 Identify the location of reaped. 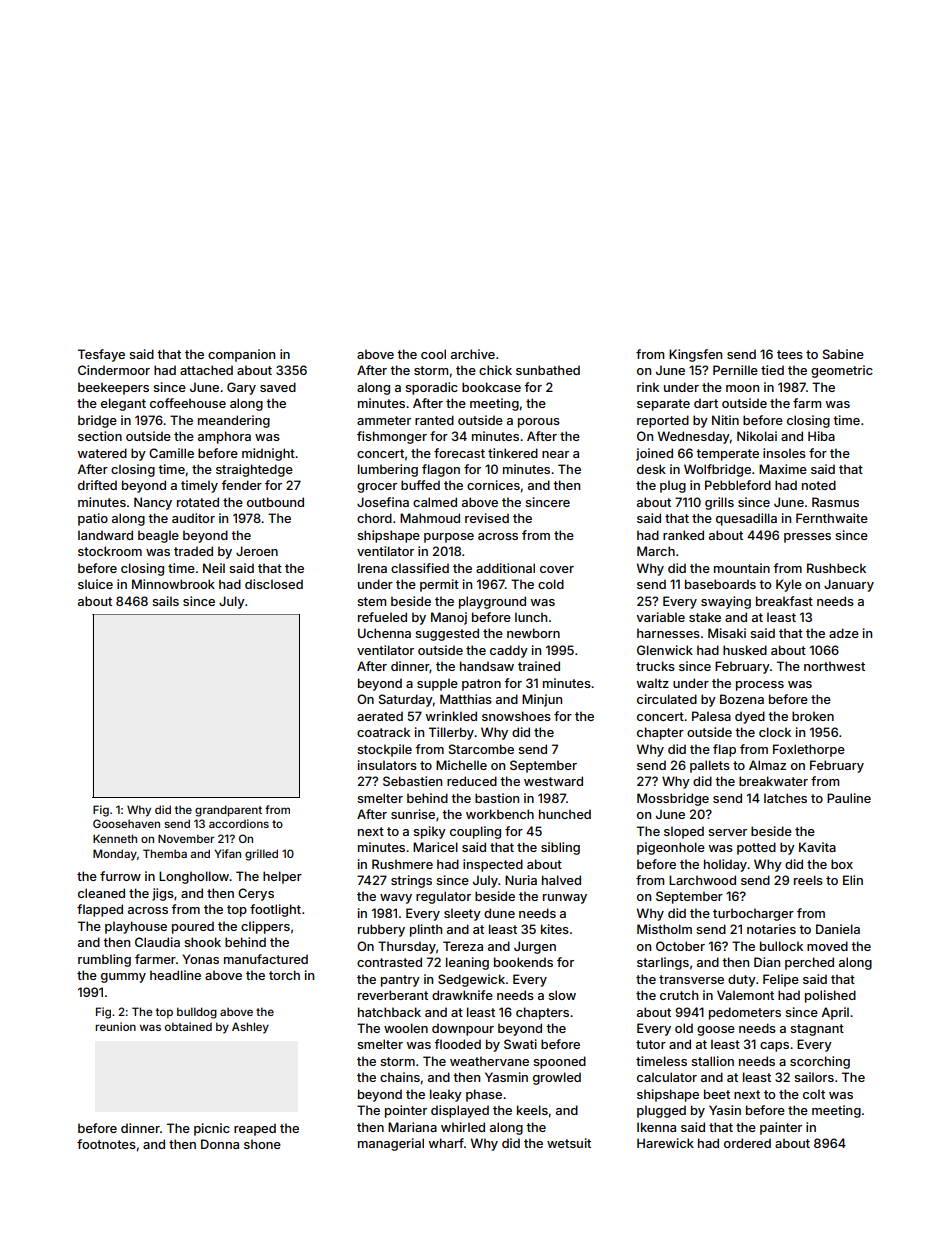
(255, 1129).
